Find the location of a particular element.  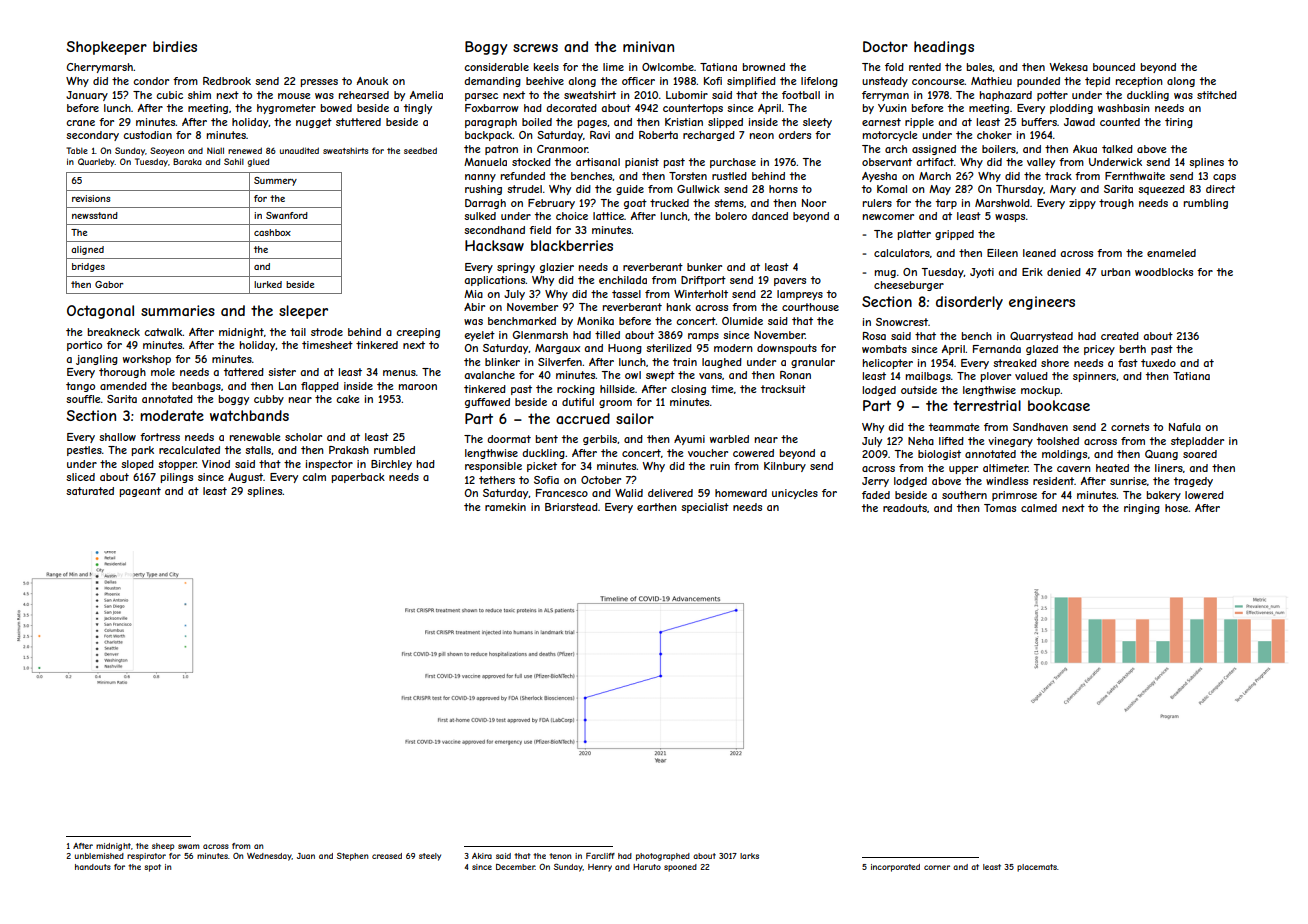

condor is located at coordinates (151, 81).
